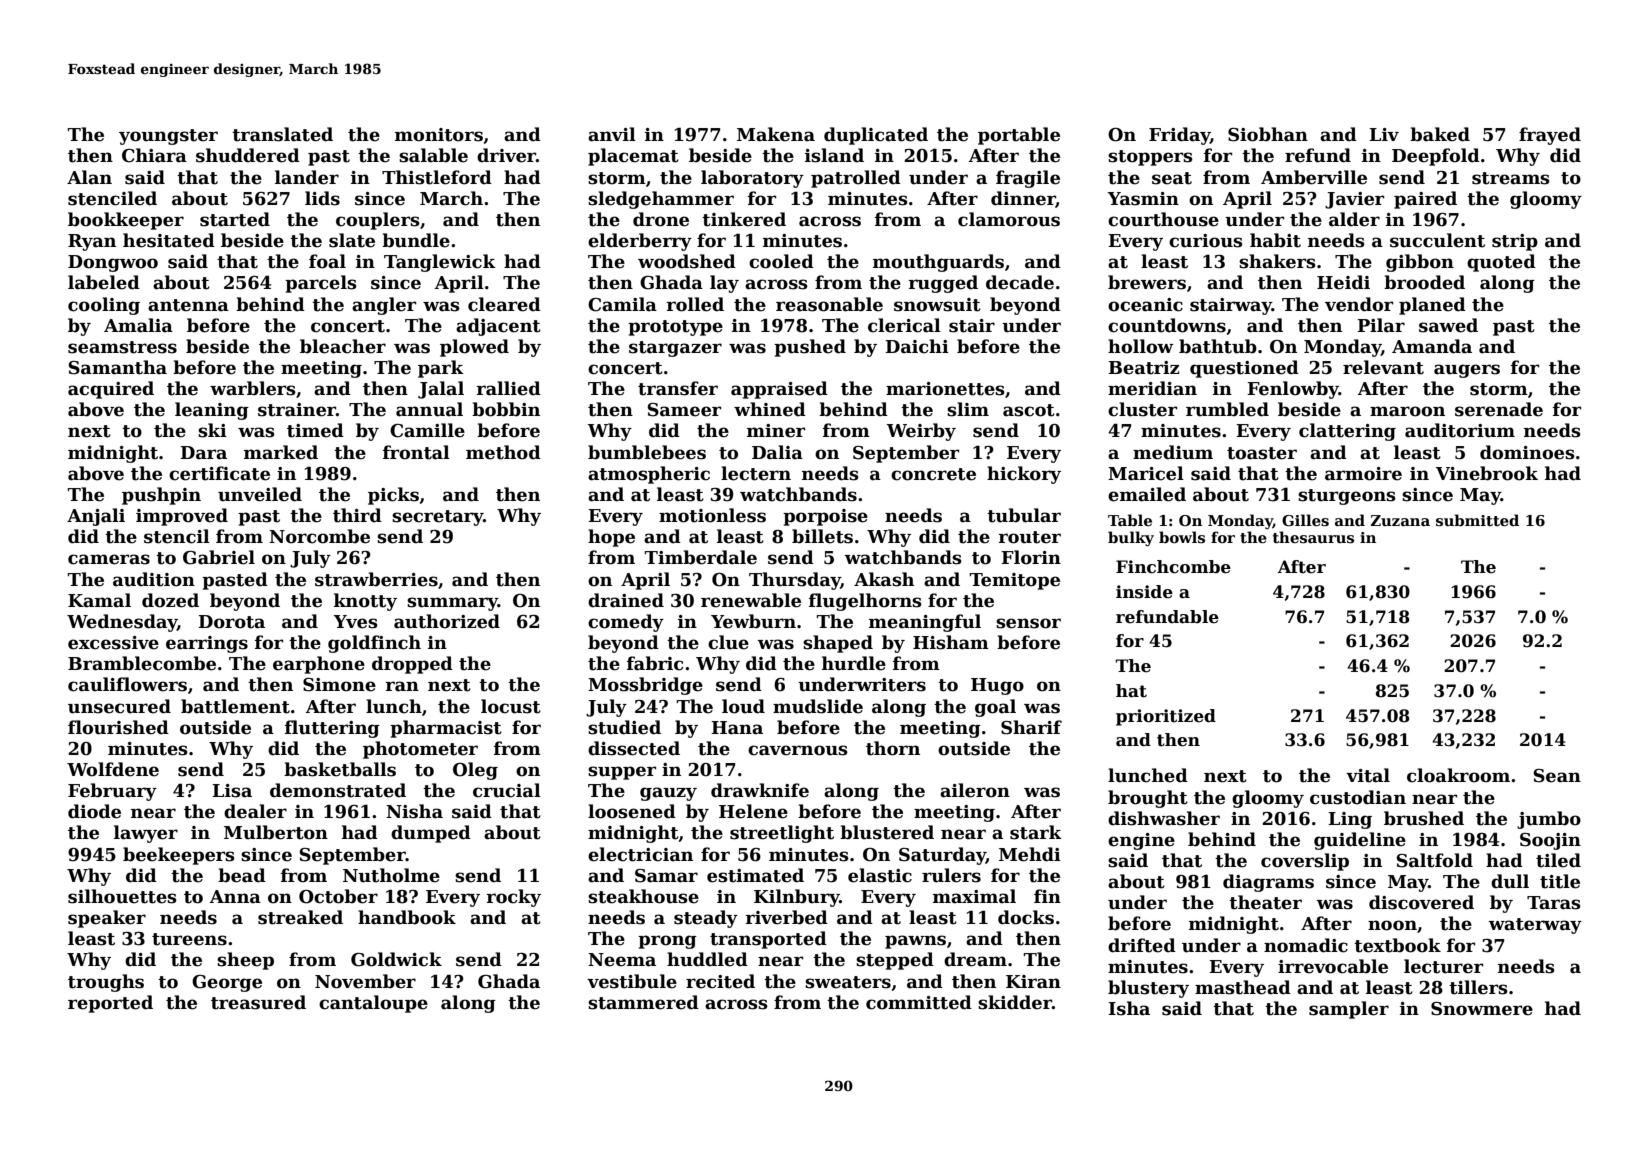 The height and width of the document is (1166, 1649). I want to click on cloakroom, so click(1458, 775).
